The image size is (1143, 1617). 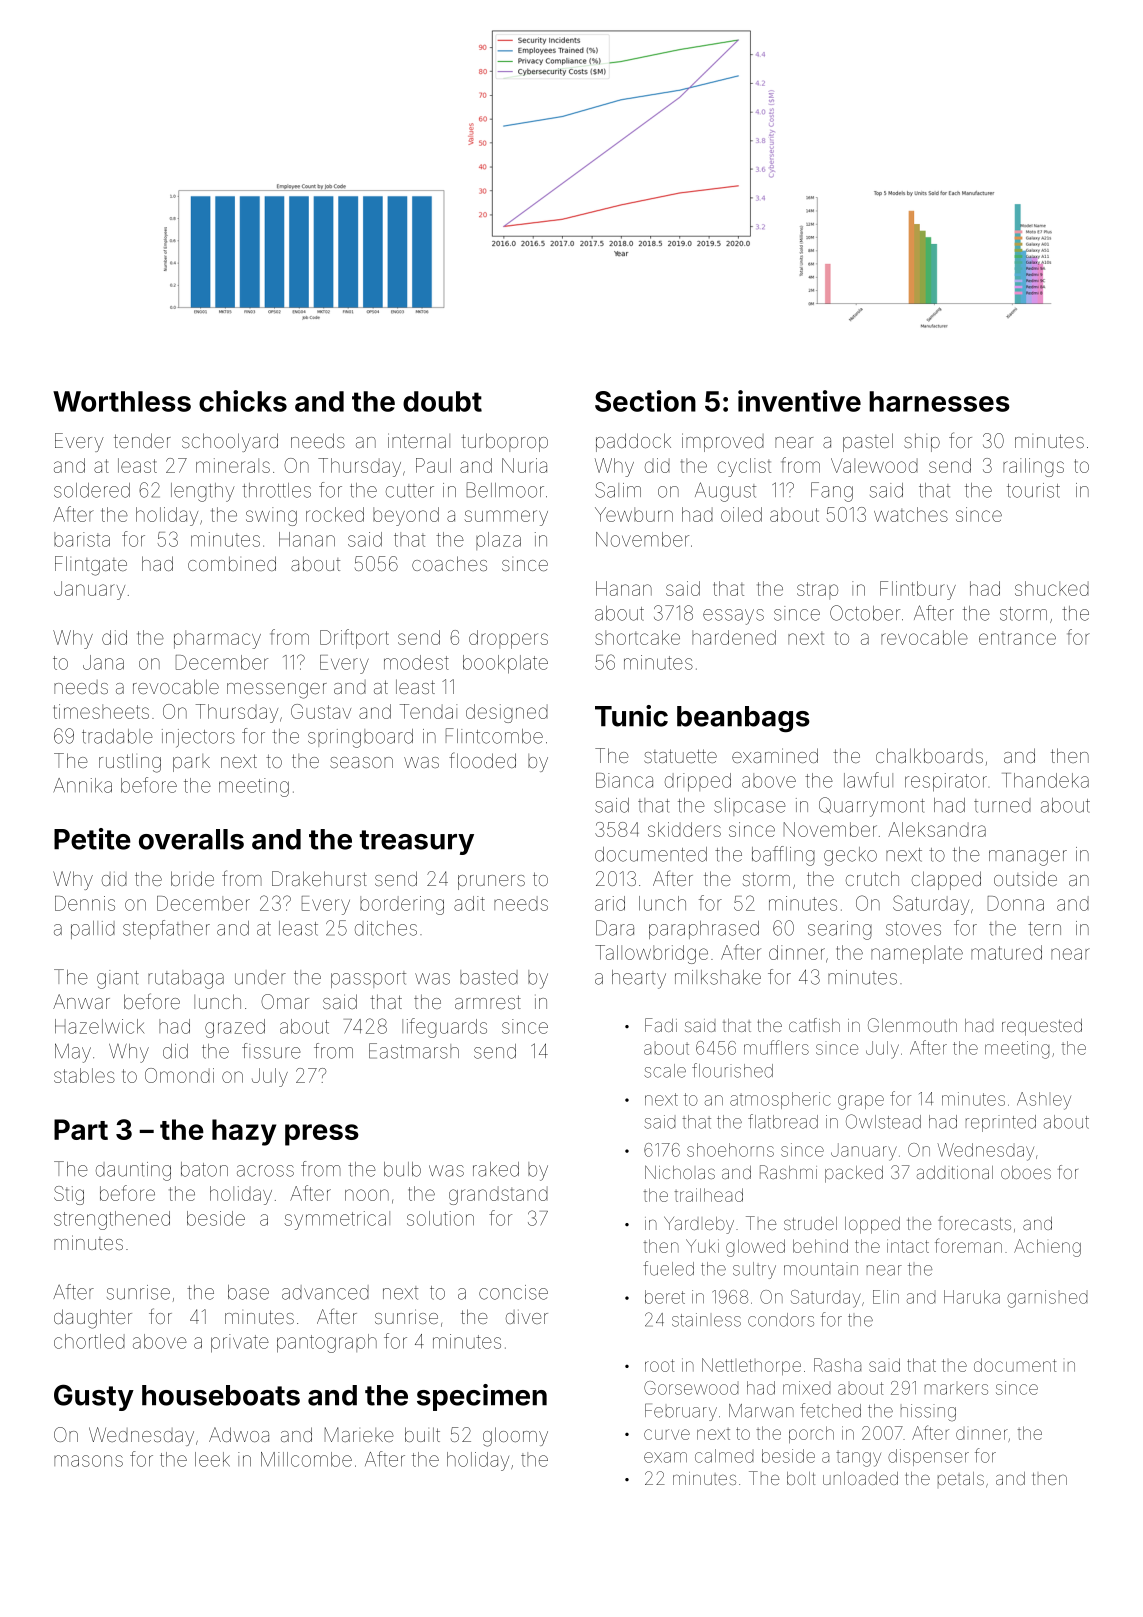 I want to click on manager, so click(x=1028, y=858).
